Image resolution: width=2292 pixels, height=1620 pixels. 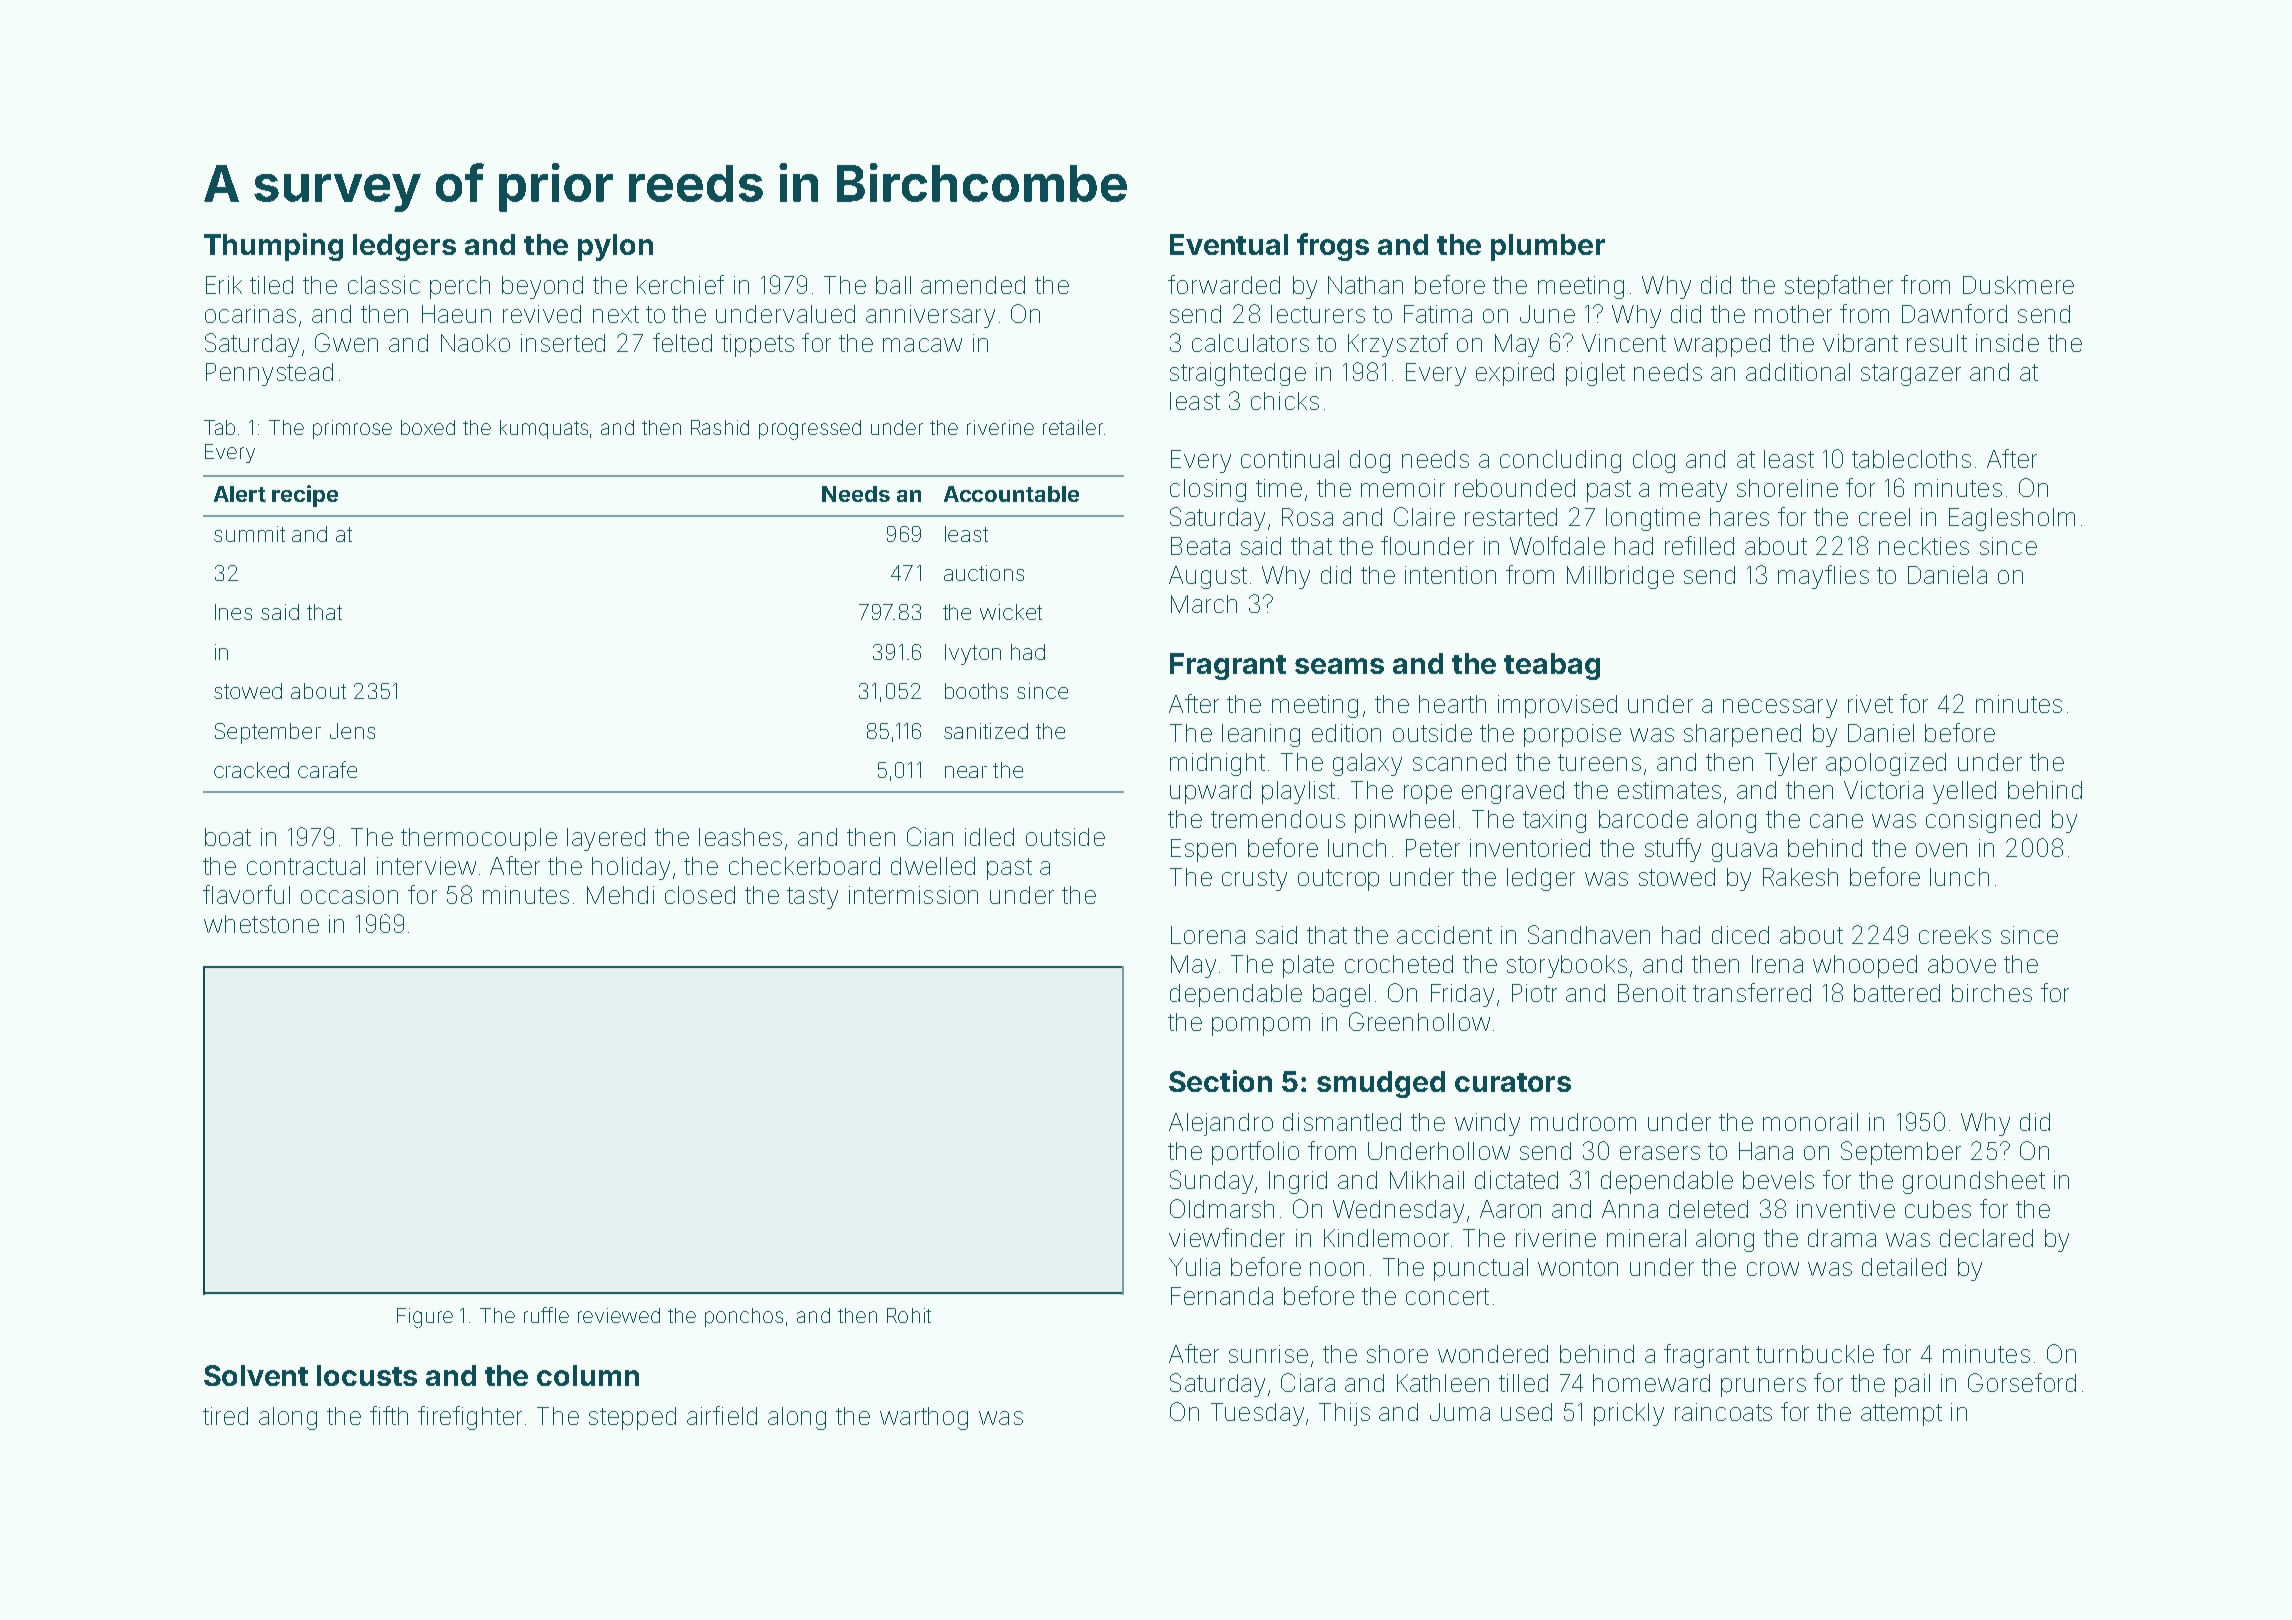 I want to click on Duskmere, so click(x=2018, y=285).
